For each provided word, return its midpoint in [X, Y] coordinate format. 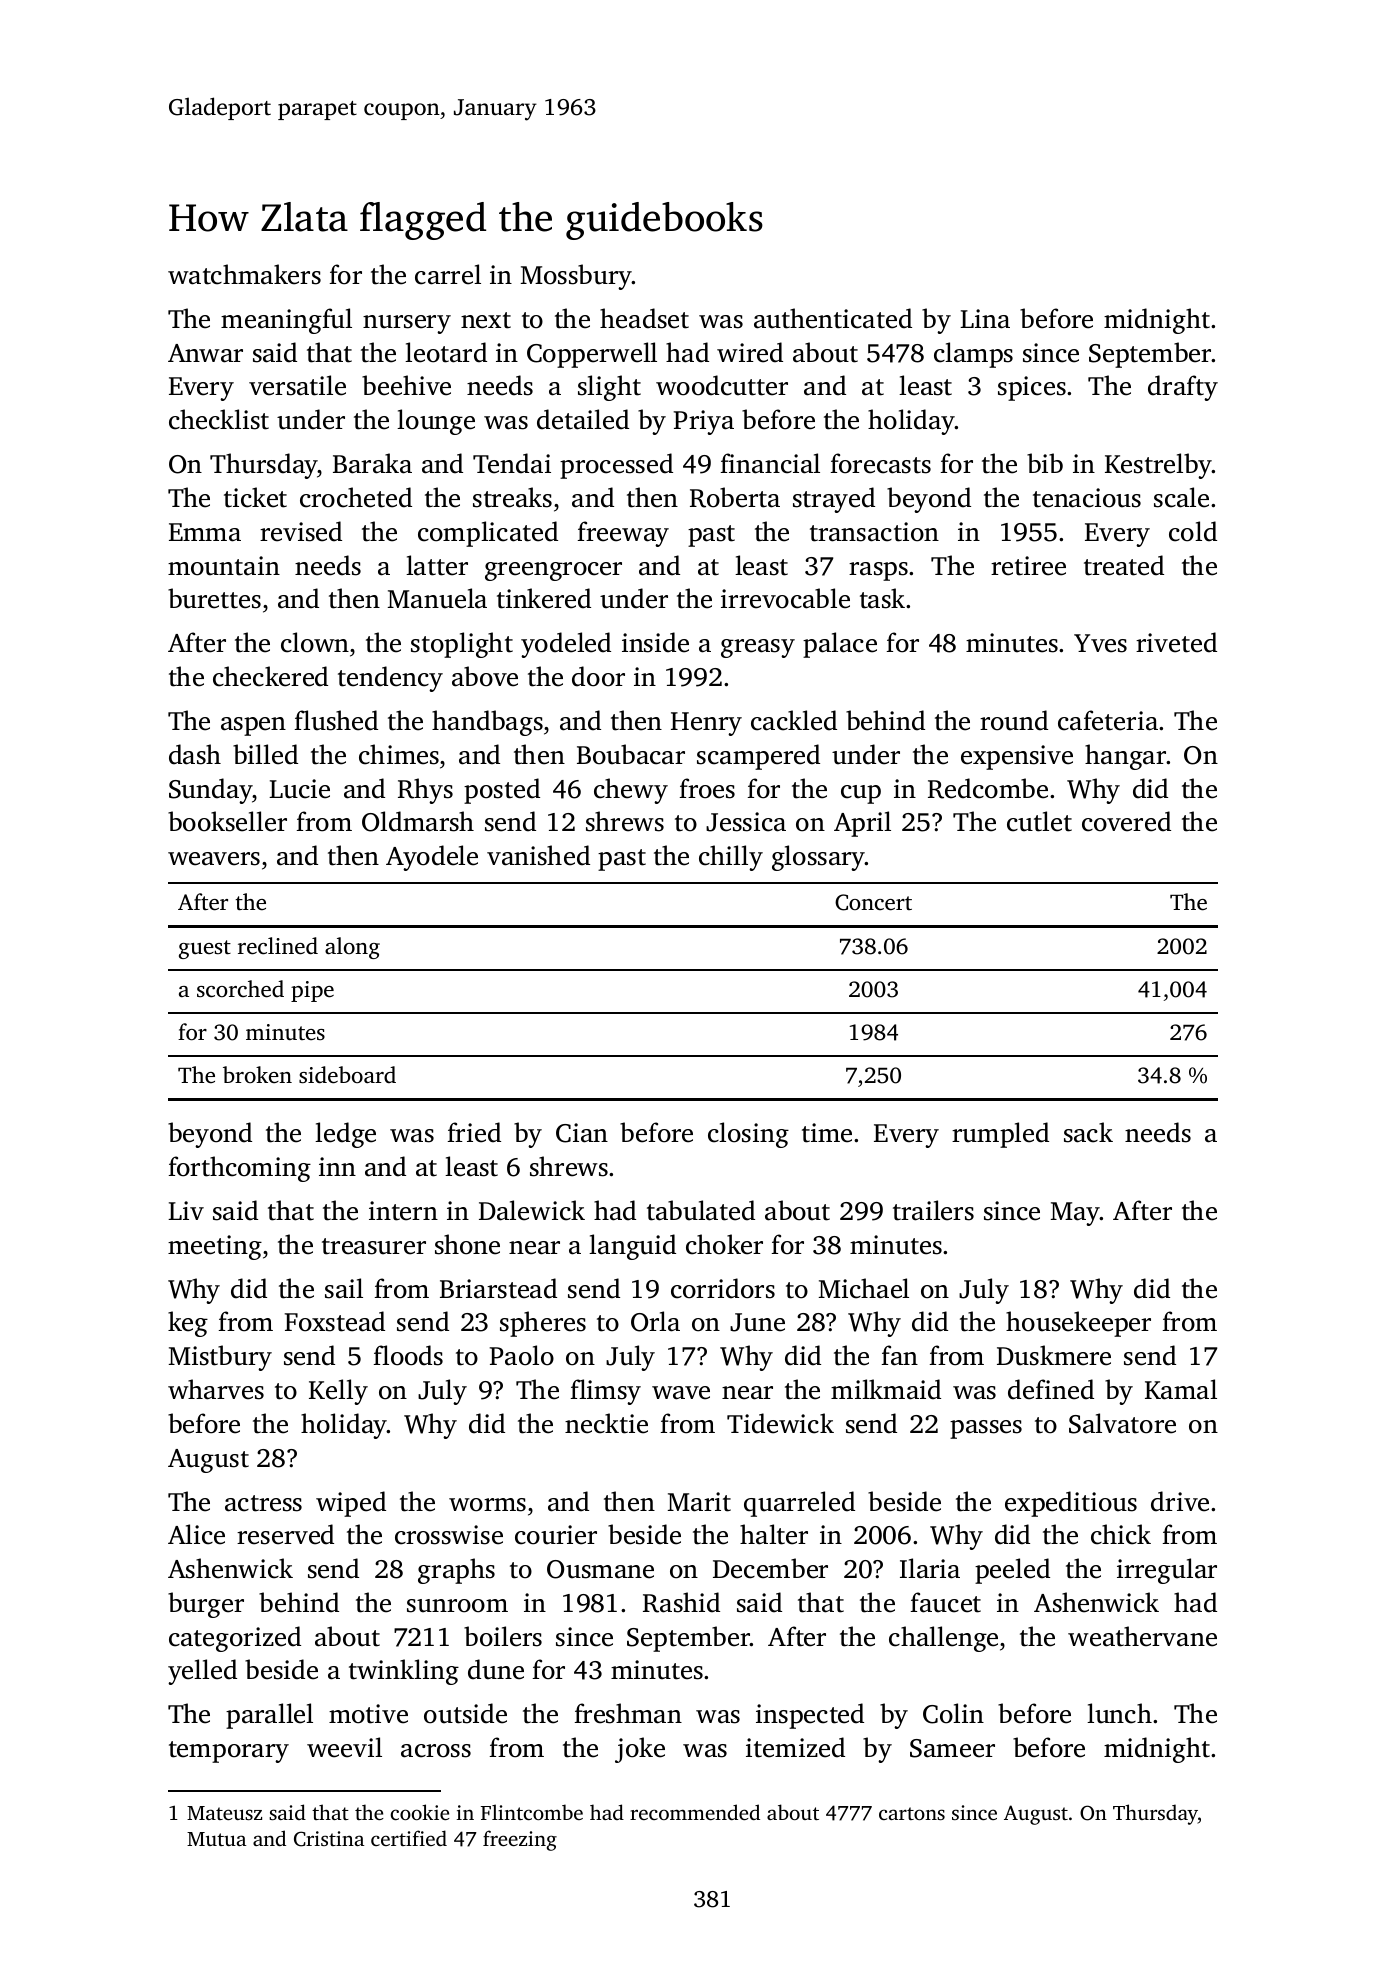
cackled [794, 720]
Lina [985, 319]
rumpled [1000, 1135]
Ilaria [930, 1568]
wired [750, 352]
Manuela [437, 598]
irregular [1167, 1571]
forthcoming [240, 1169]
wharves [216, 1389]
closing [748, 1135]
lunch [1119, 1713]
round [1014, 720]
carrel [448, 274]
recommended [695, 1812]
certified [409, 1838]
